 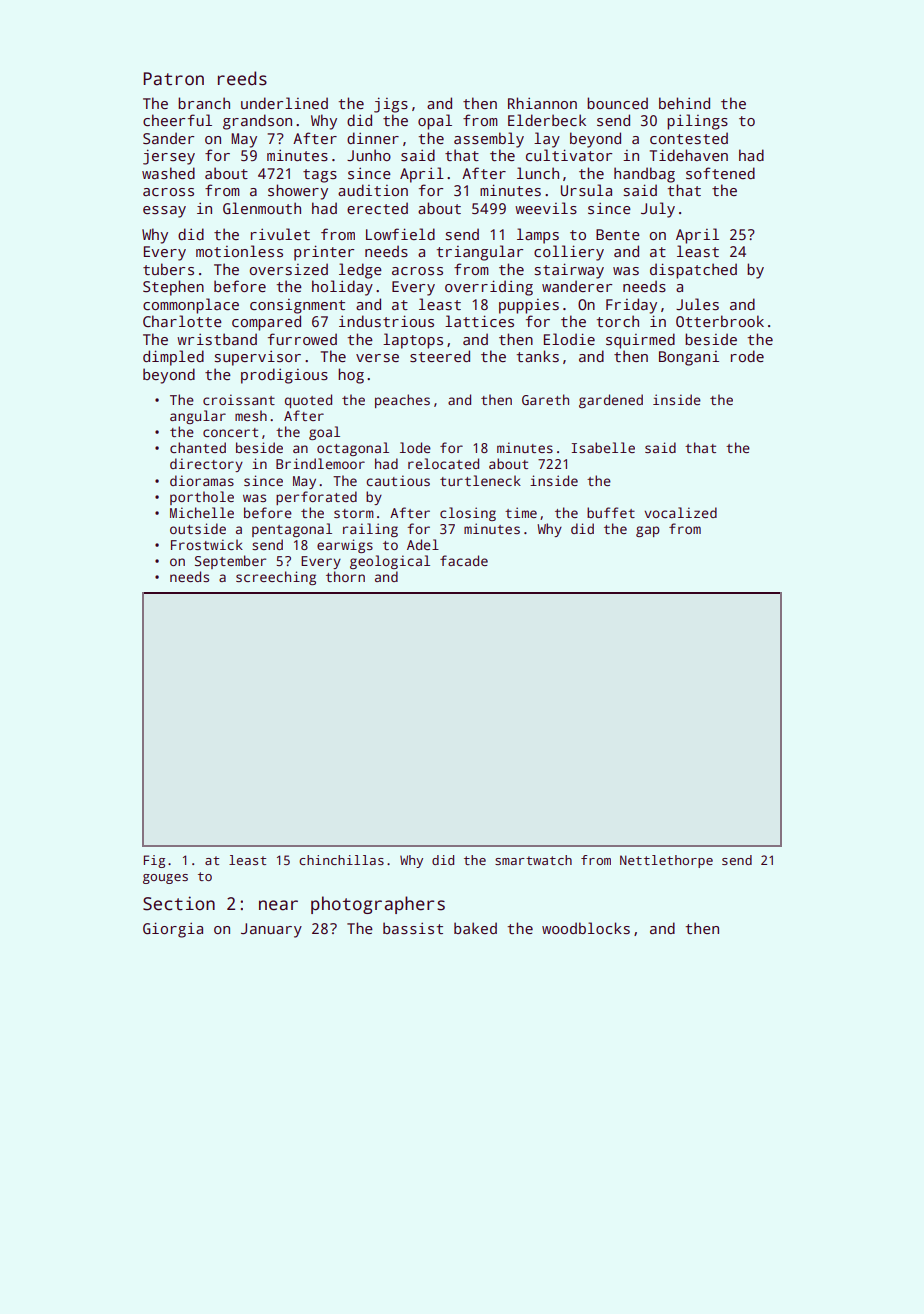 What do you see at coordinates (521, 512) in the screenshot?
I see `time` at bounding box center [521, 512].
